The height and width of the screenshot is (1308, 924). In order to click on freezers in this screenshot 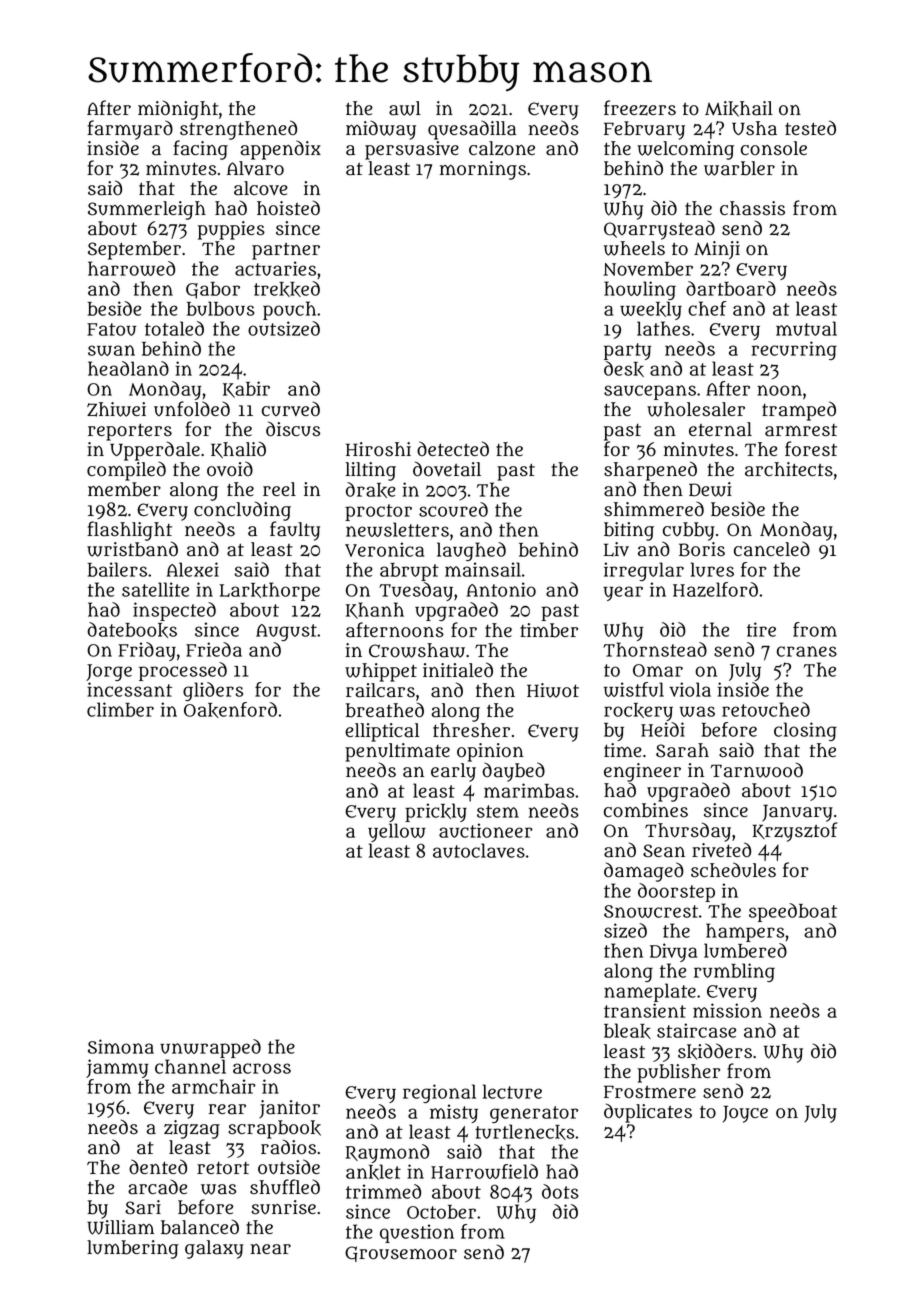, I will do `click(640, 108)`.
